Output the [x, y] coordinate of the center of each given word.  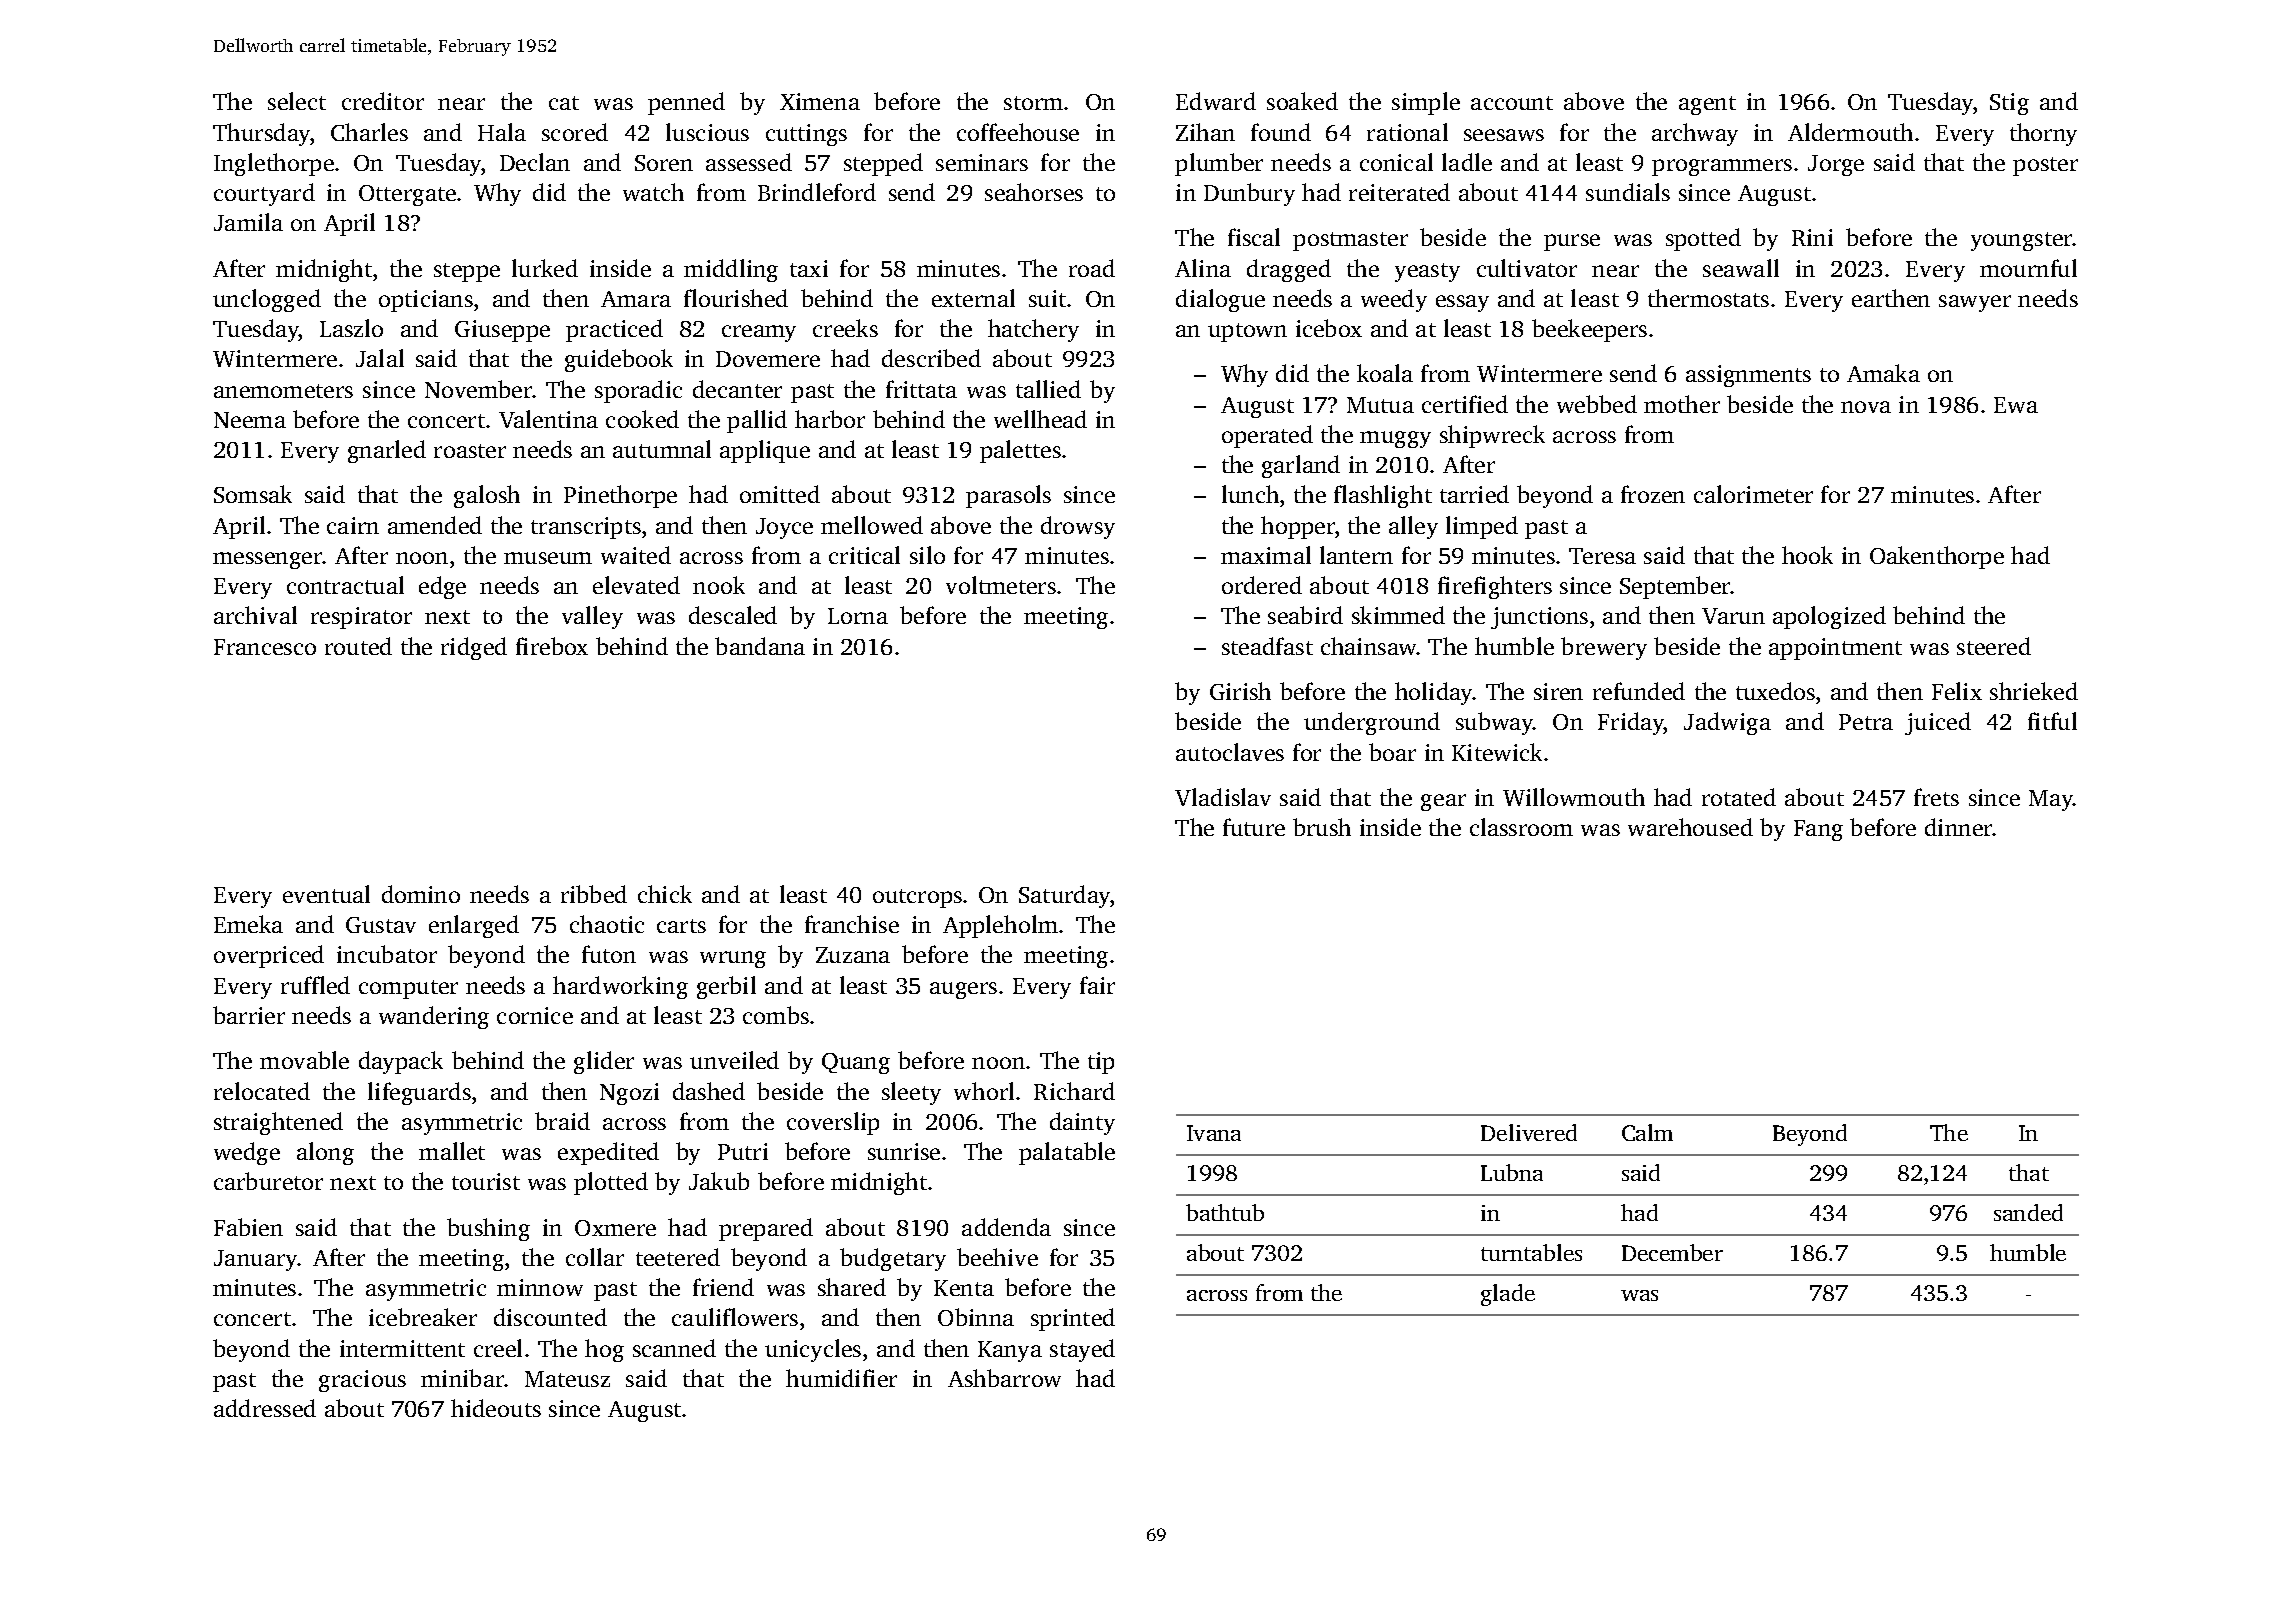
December [1672, 1252]
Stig [2009, 104]
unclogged [267, 300]
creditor [383, 101]
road [1092, 268]
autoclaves [1230, 752]
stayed [1082, 1350]
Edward [1216, 101]
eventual [326, 894]
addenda [1006, 1227]
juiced [1938, 723]
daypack [401, 1062]
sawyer [1975, 303]
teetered [678, 1257]
